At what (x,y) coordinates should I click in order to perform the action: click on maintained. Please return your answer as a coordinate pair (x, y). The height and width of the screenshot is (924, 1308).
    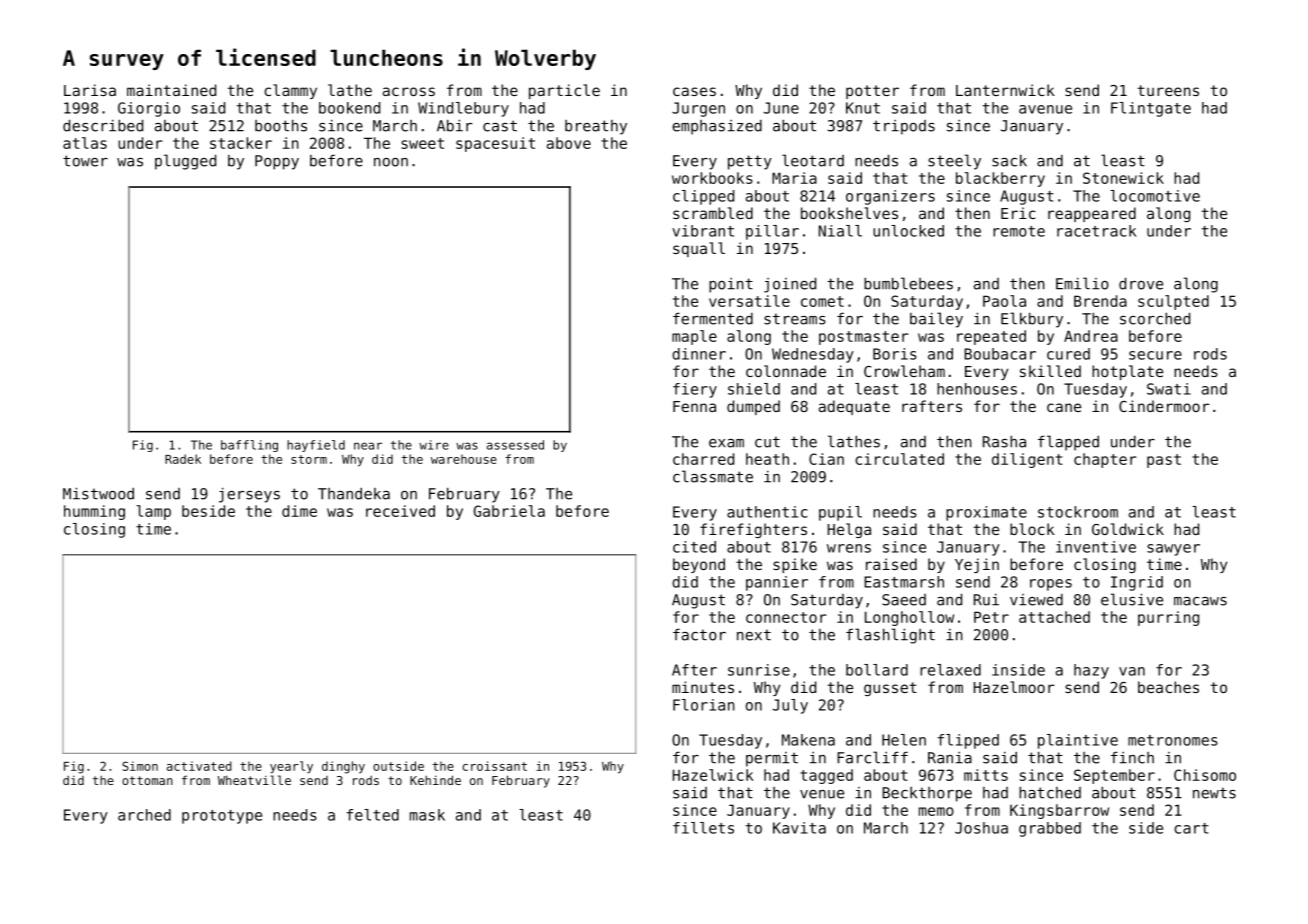
    Looking at the image, I should click on (171, 90).
